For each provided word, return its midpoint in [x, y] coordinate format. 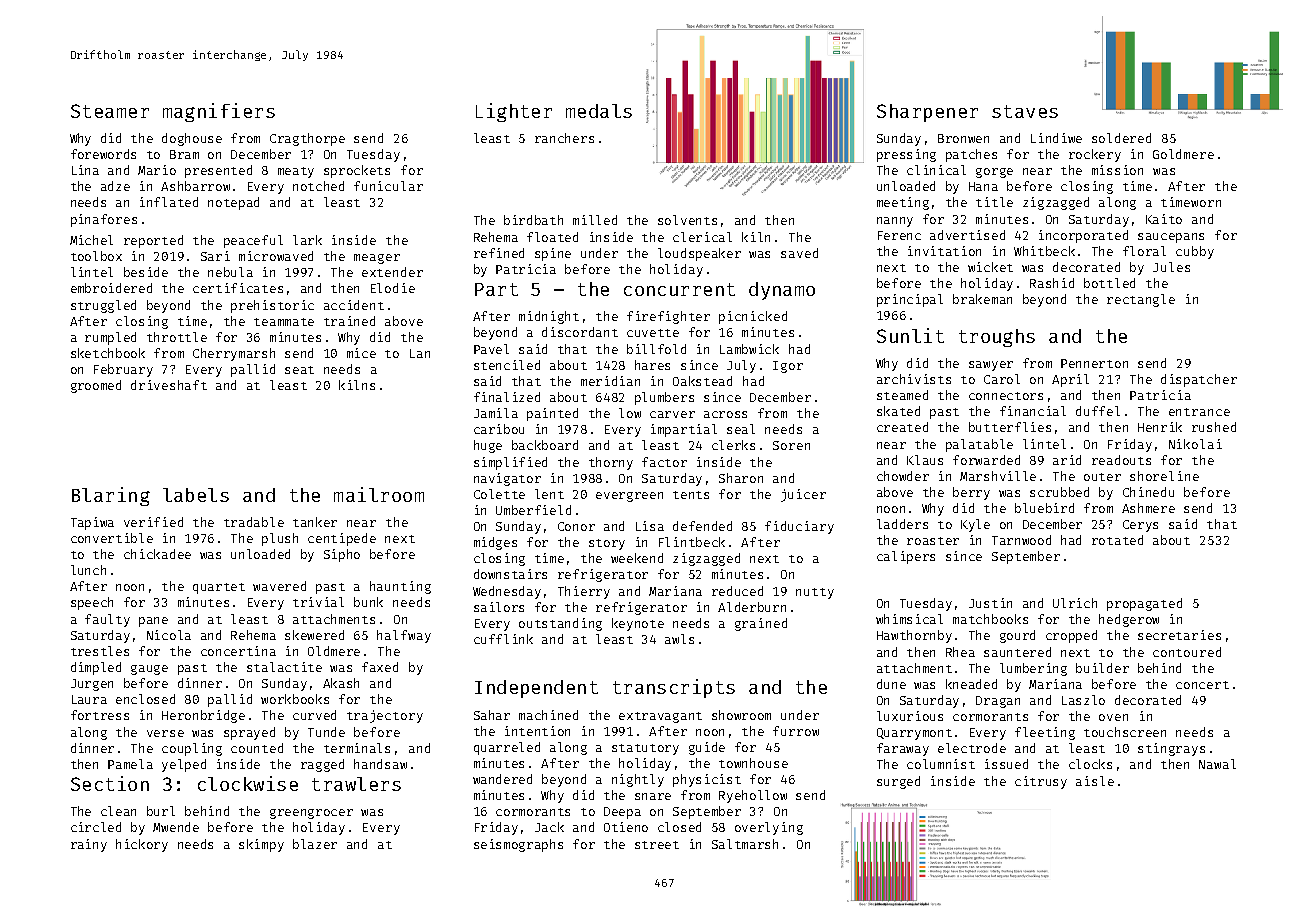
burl [161, 811]
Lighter [514, 112]
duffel [1098, 411]
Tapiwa [92, 523]
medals [599, 111]
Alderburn [752, 607]
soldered [1121, 138]
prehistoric [272, 306]
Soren [791, 445]
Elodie [393, 288]
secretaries [1179, 635]
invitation [944, 251]
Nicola [169, 635]
